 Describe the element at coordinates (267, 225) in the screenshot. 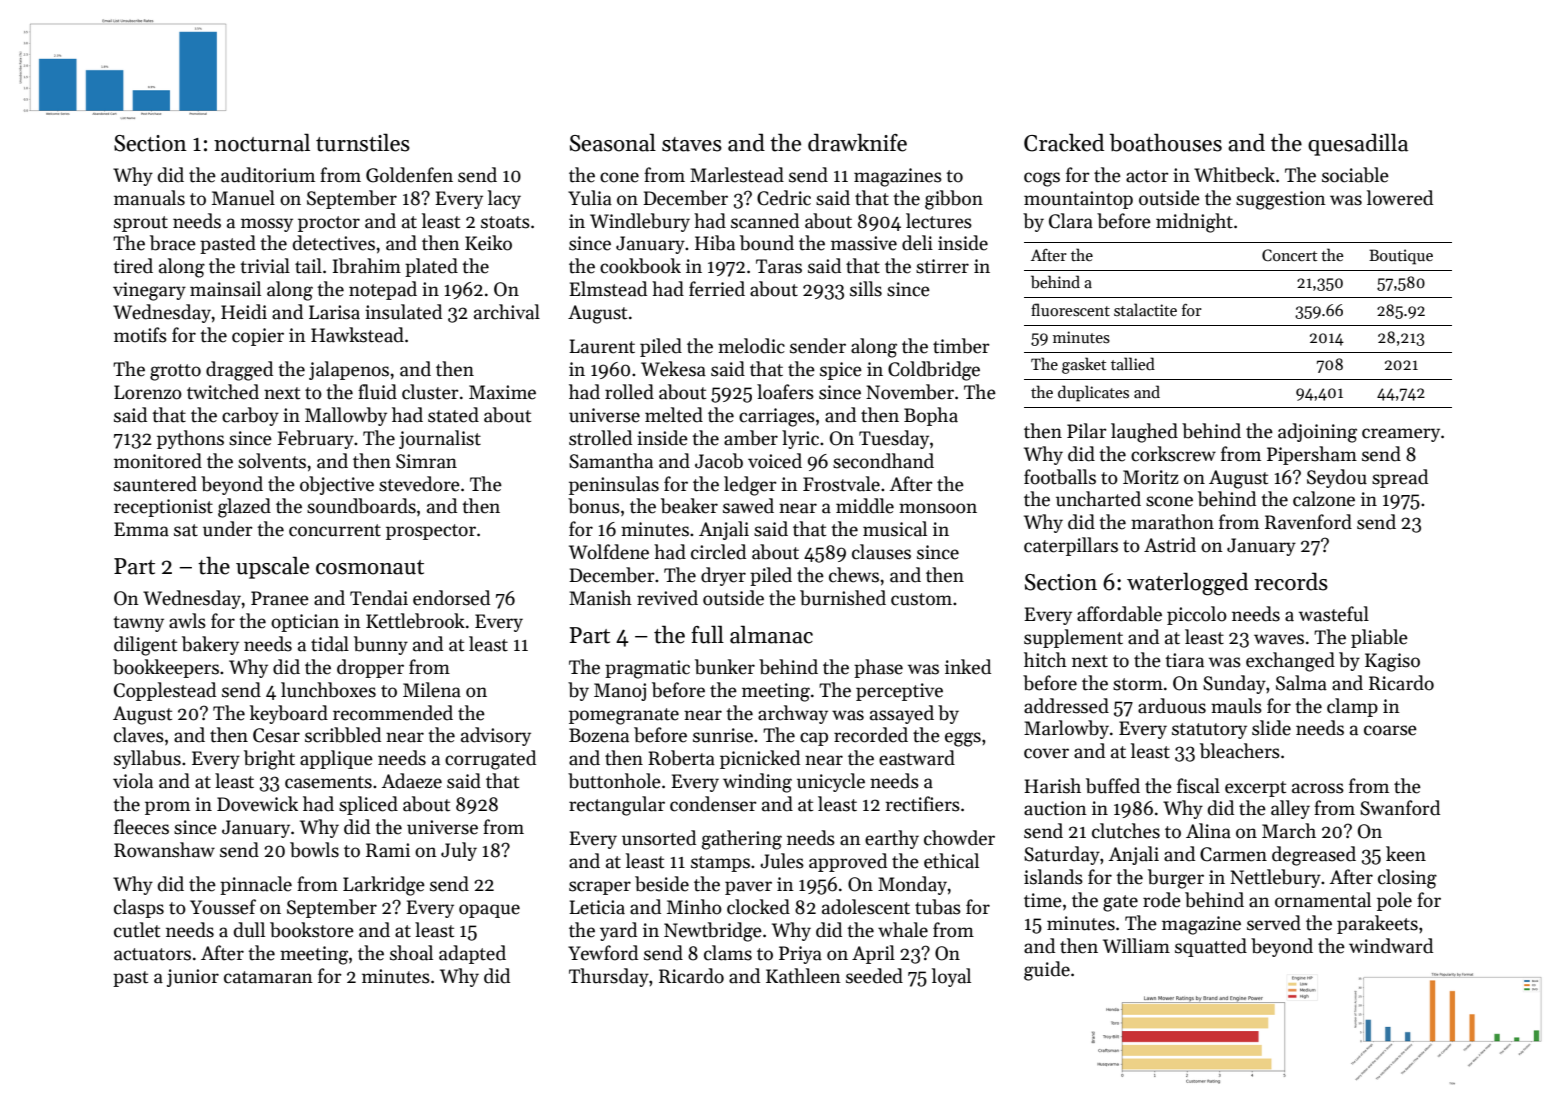

I see `mossy` at that location.
